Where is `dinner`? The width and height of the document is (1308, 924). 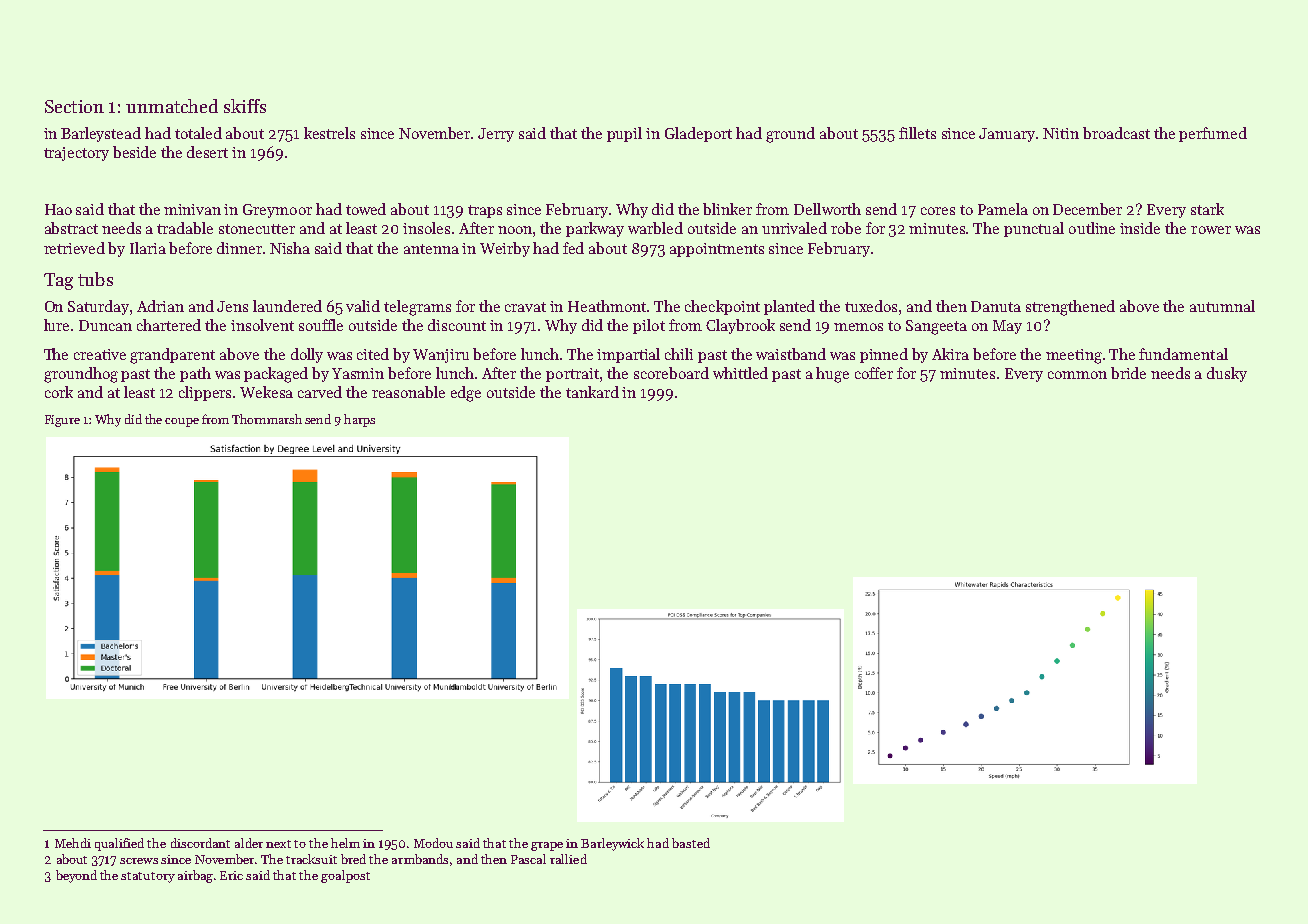 dinner is located at coordinates (239, 248).
